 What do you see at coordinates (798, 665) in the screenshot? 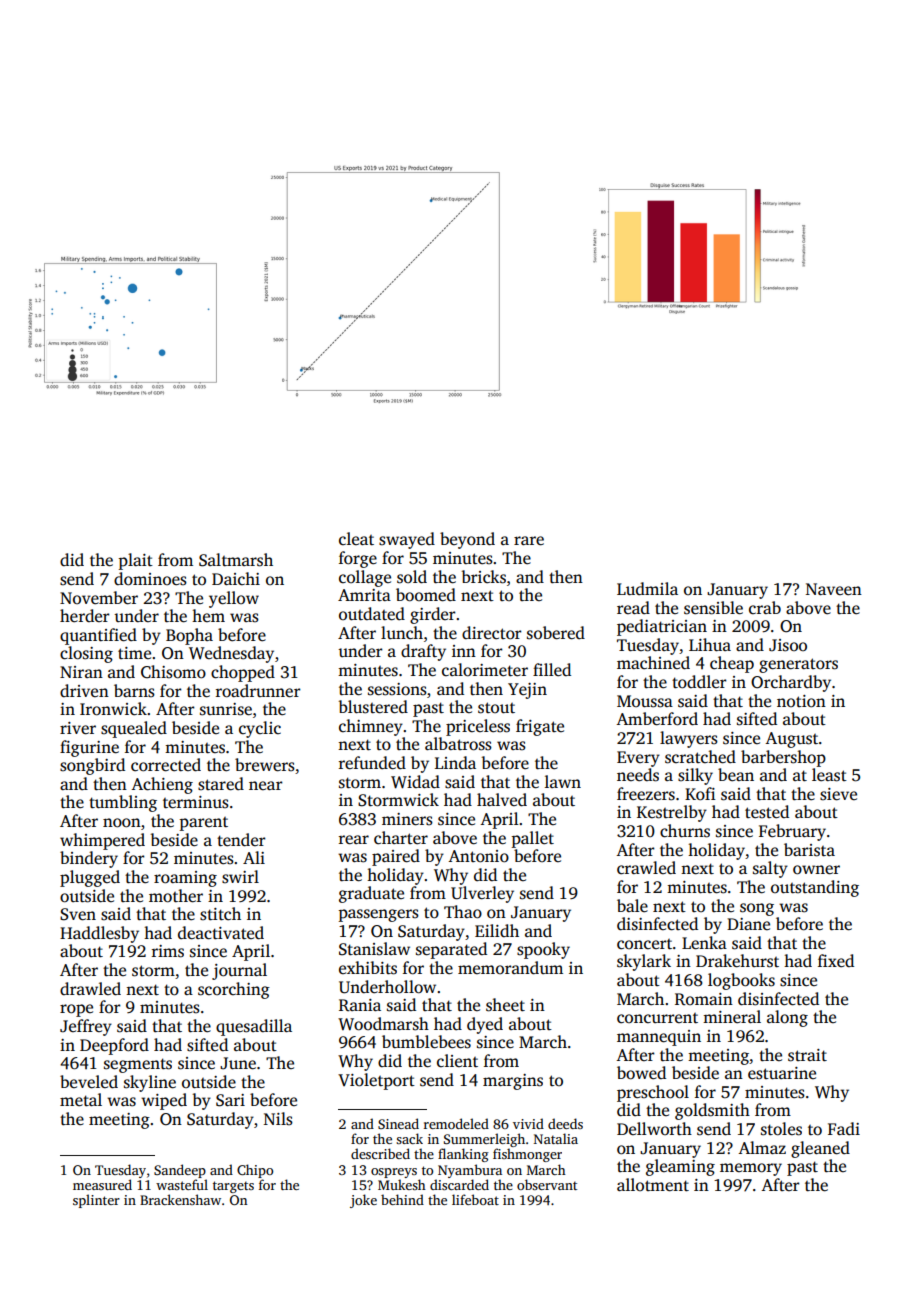
I see `generators` at bounding box center [798, 665].
